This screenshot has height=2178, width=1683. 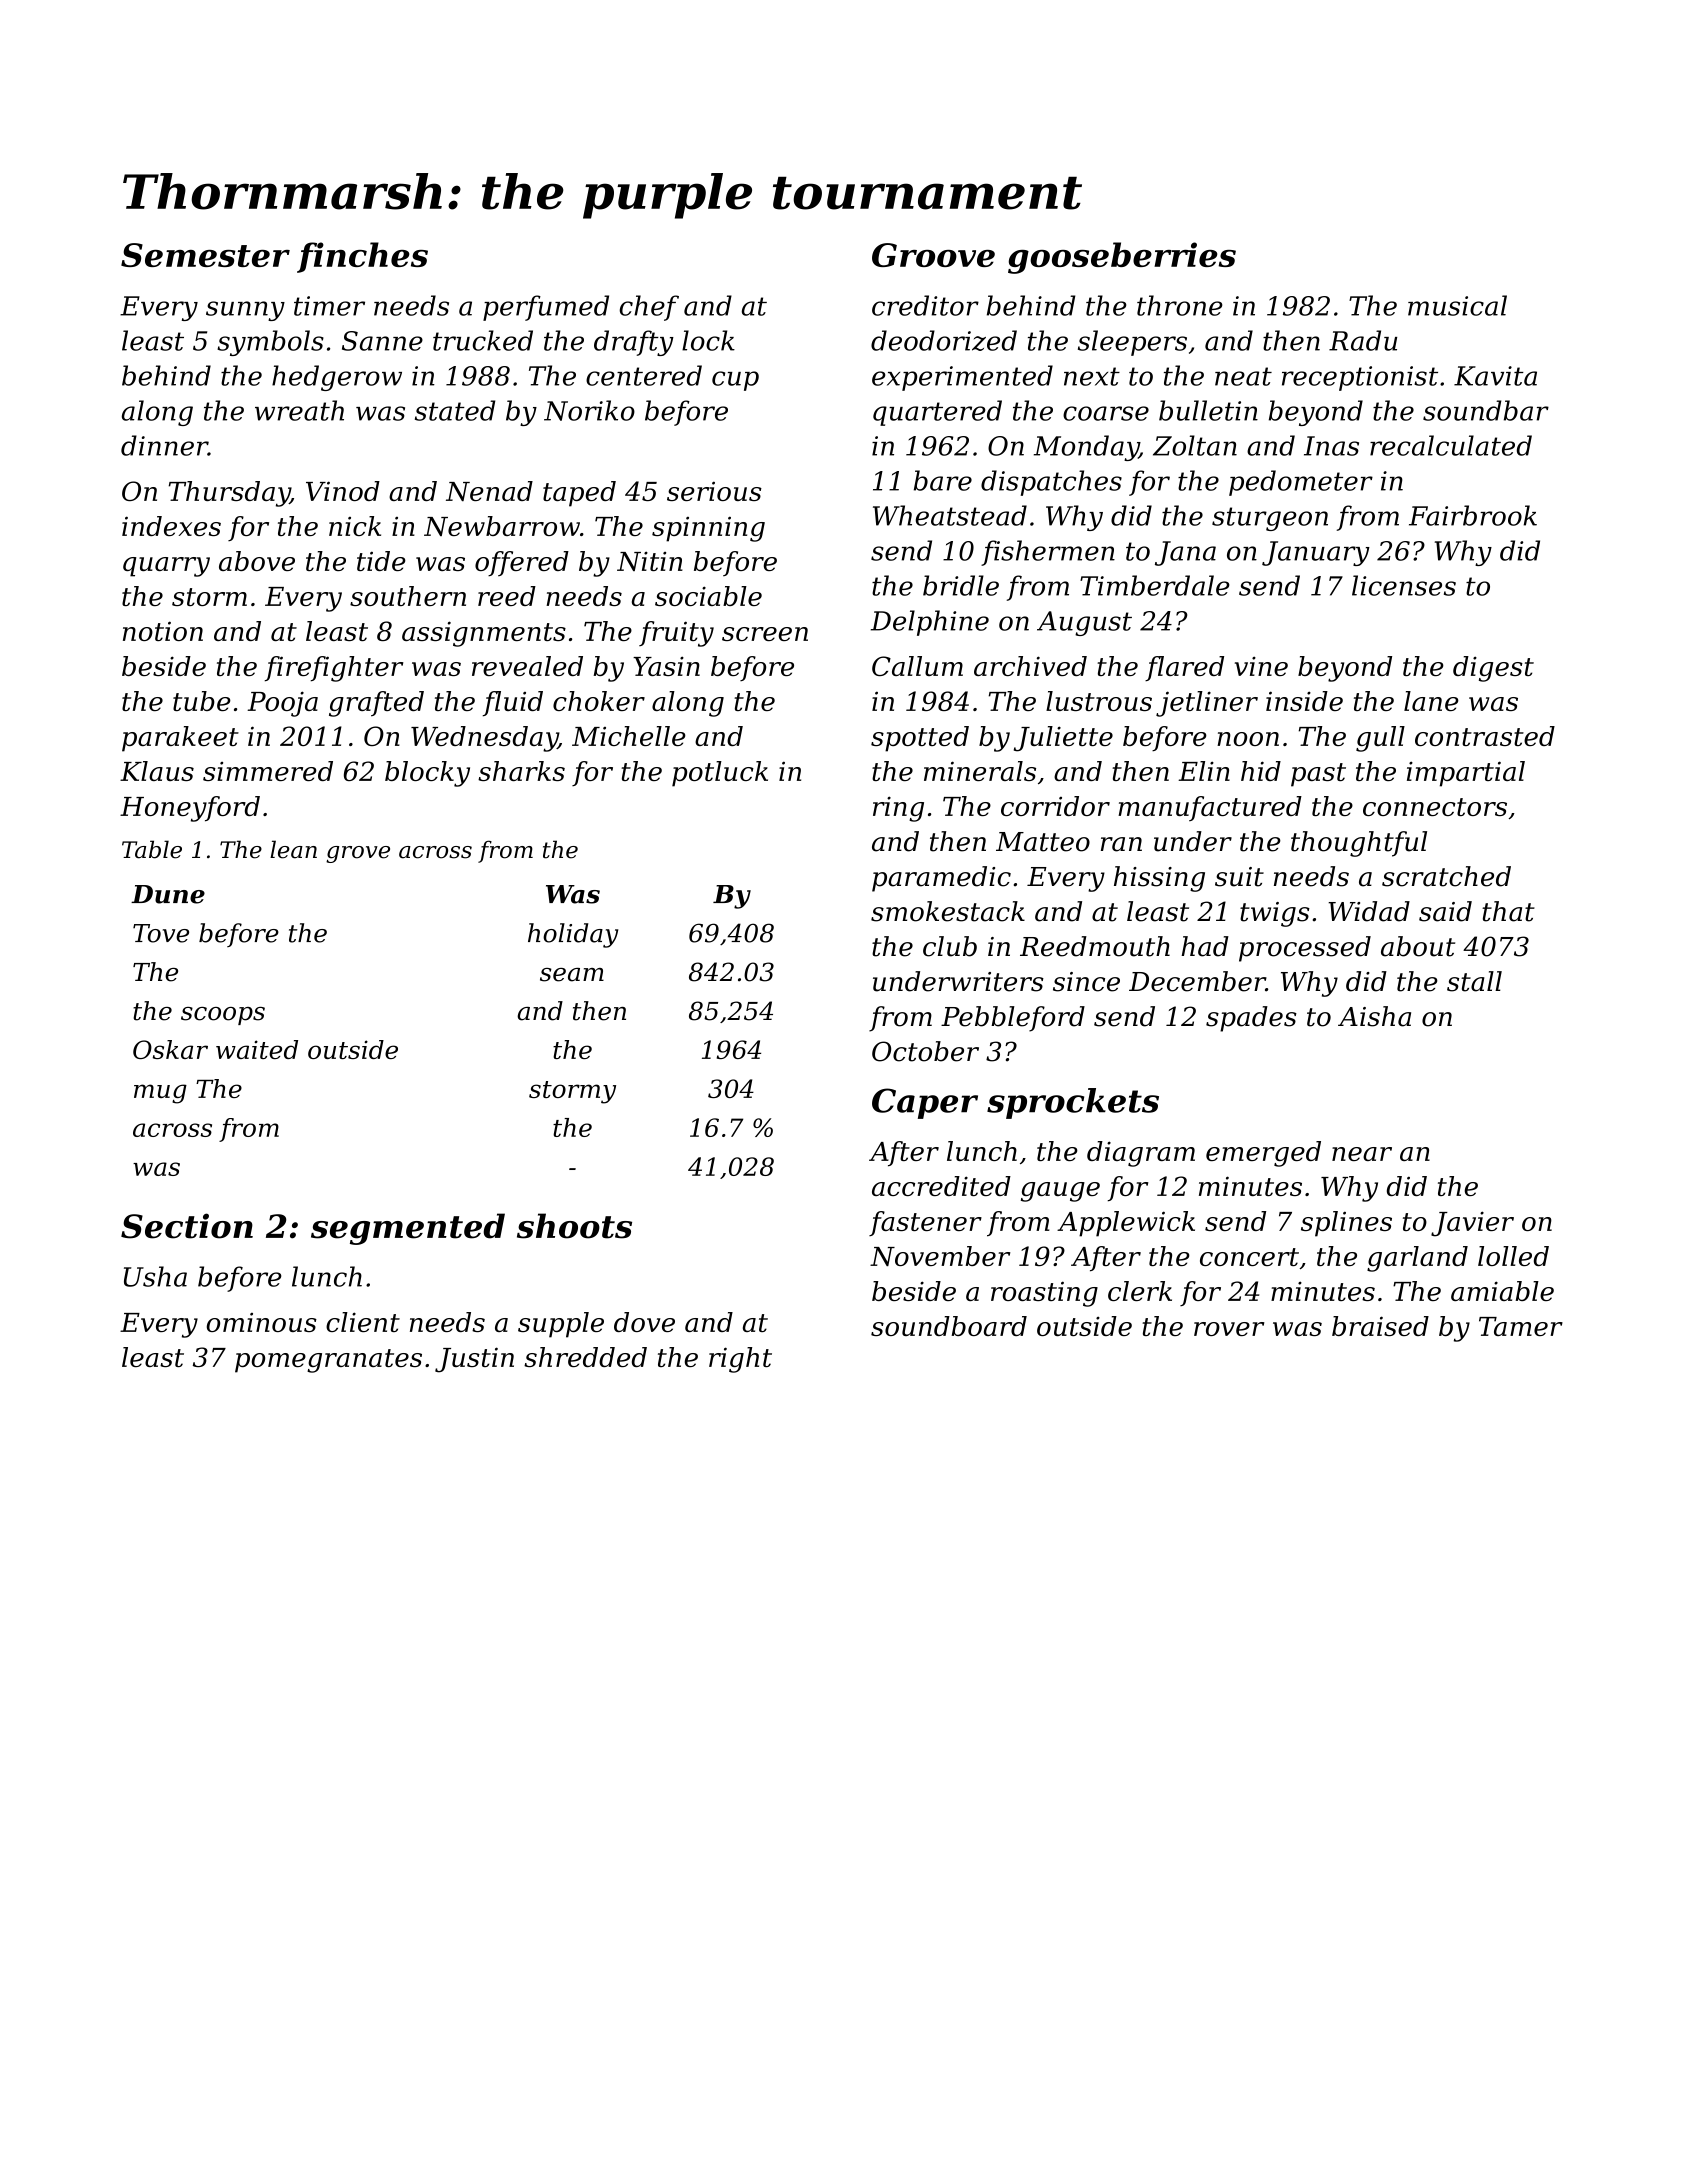 I want to click on Groove, so click(x=933, y=255).
